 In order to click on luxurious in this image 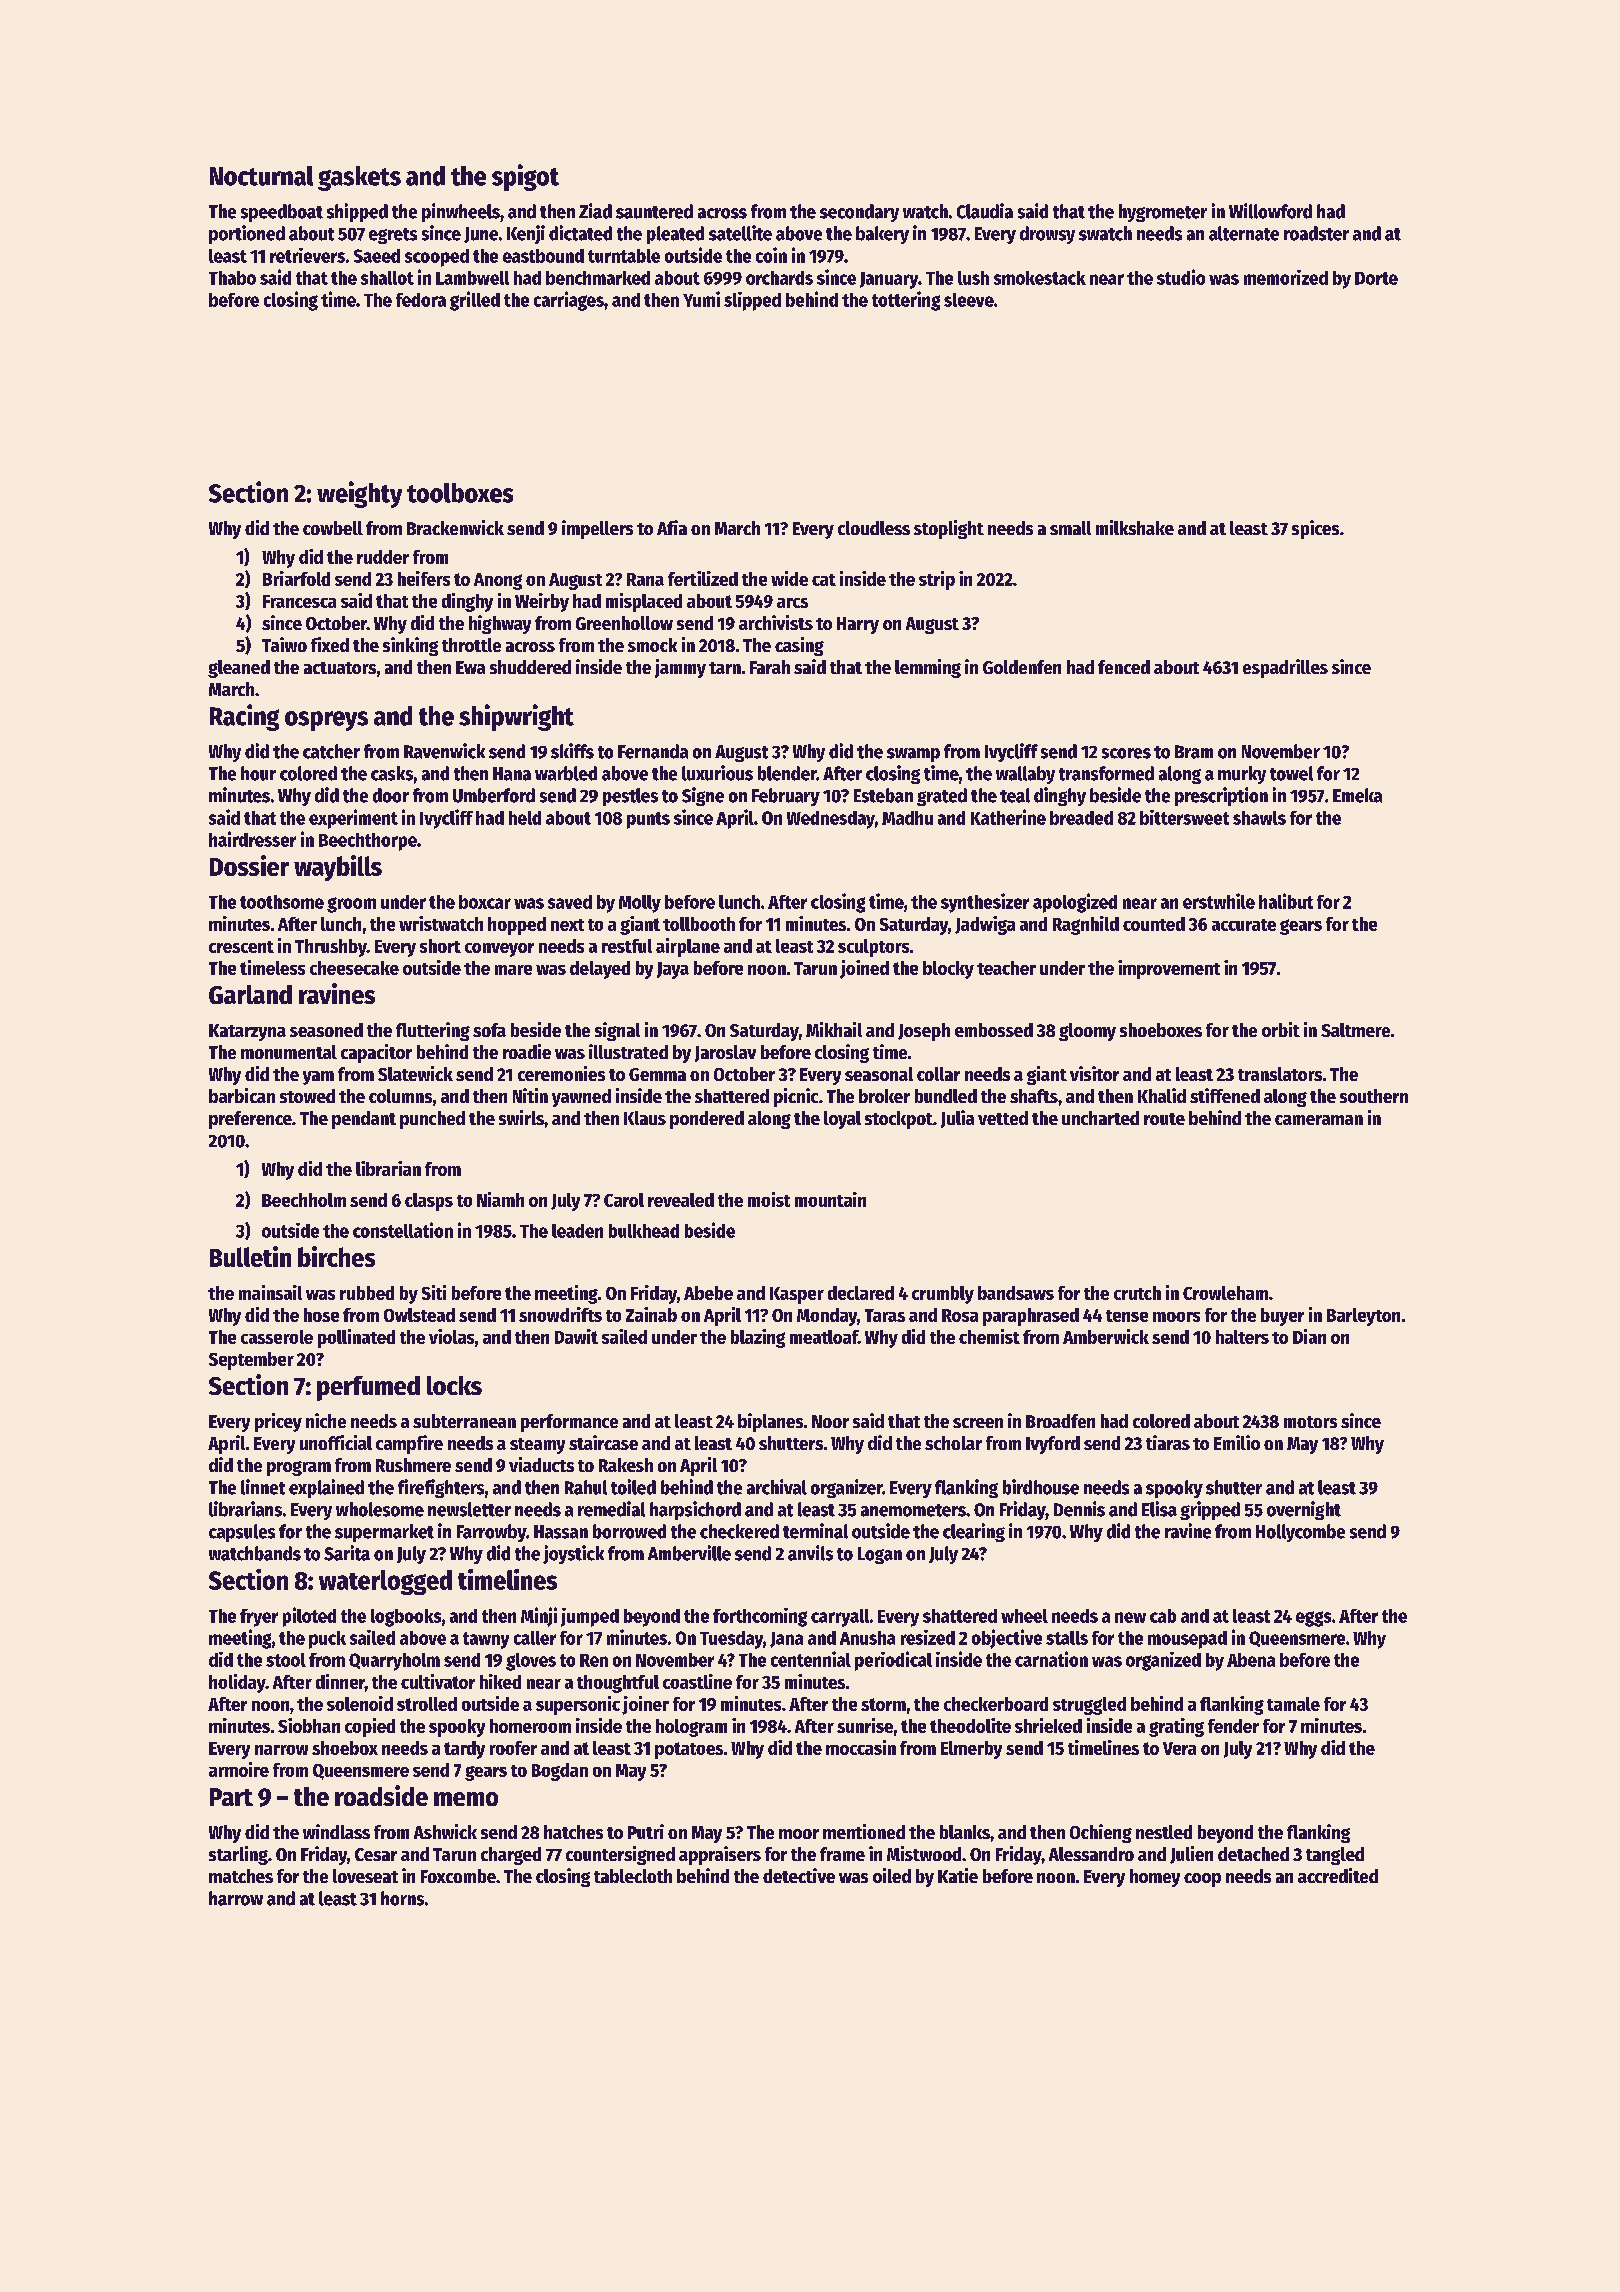, I will do `click(717, 773)`.
